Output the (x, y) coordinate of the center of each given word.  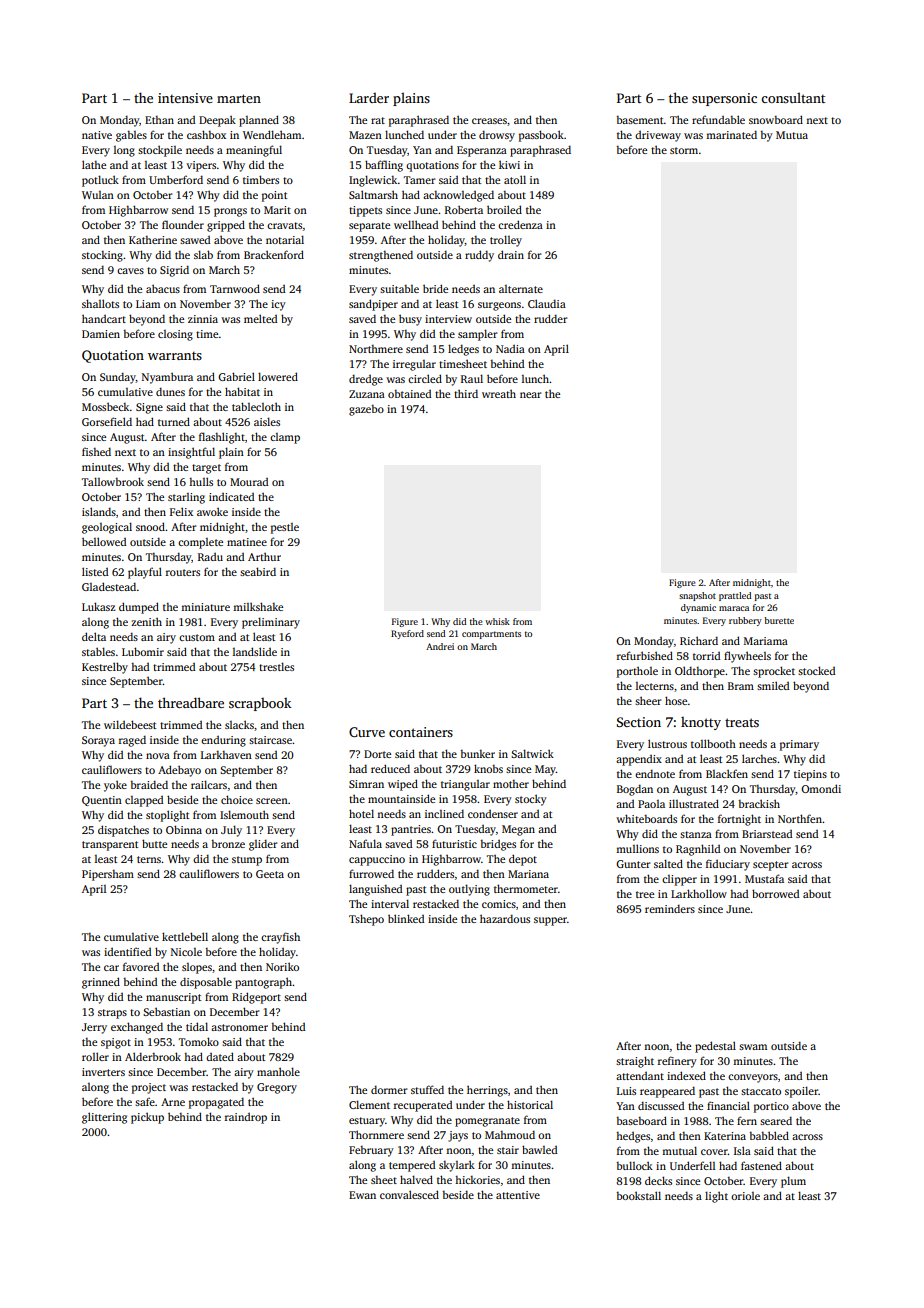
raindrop (246, 1118)
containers (421, 732)
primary (799, 745)
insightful (191, 453)
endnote (655, 773)
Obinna (184, 829)
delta (94, 636)
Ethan (159, 120)
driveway (658, 136)
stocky (531, 800)
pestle (285, 528)
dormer (389, 1089)
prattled (735, 596)
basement (640, 120)
